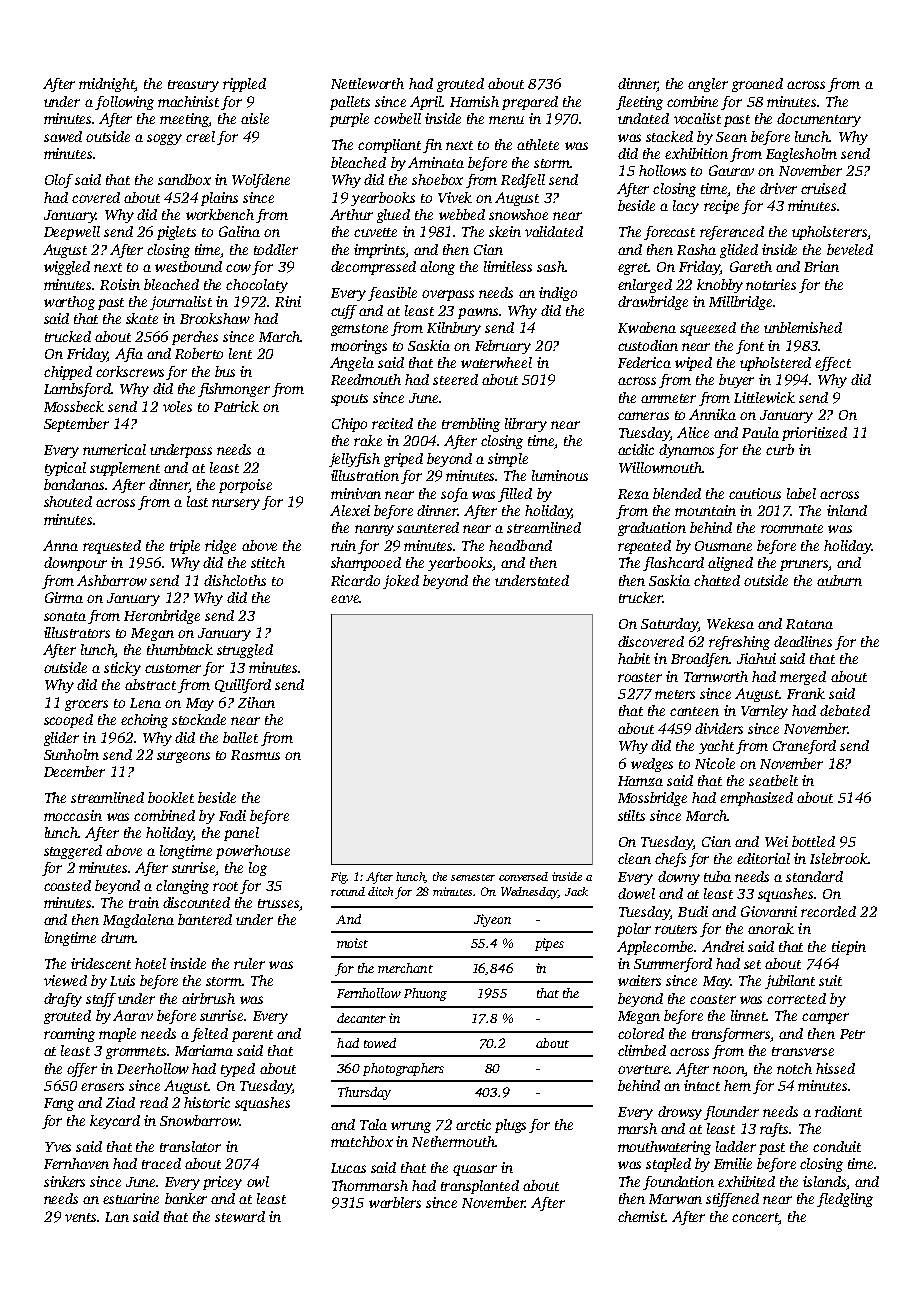 The width and height of the screenshot is (924, 1308). What do you see at coordinates (395, 1202) in the screenshot?
I see `warblers` at bounding box center [395, 1202].
